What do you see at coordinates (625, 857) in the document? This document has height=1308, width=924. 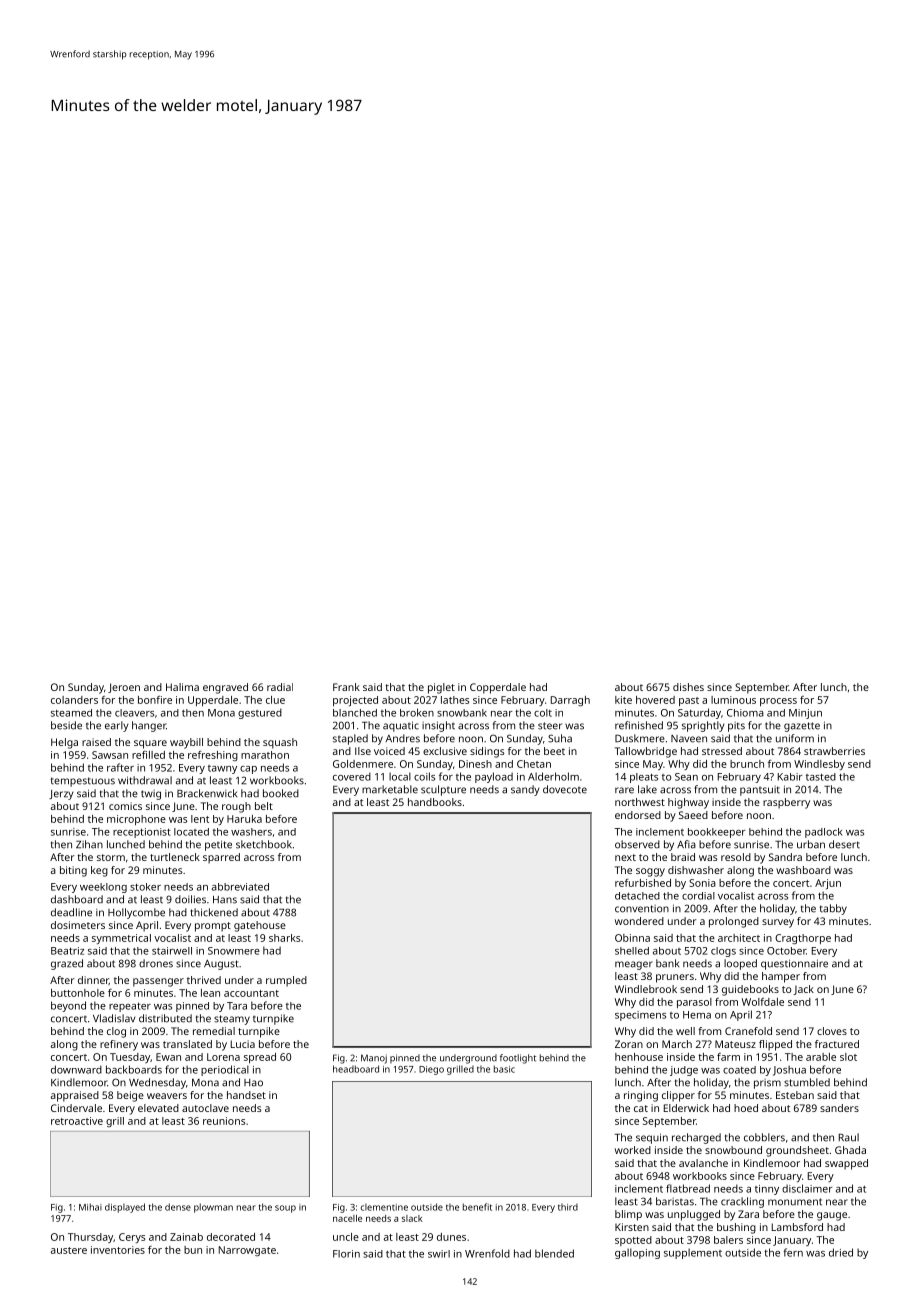 I see `next` at bounding box center [625, 857].
